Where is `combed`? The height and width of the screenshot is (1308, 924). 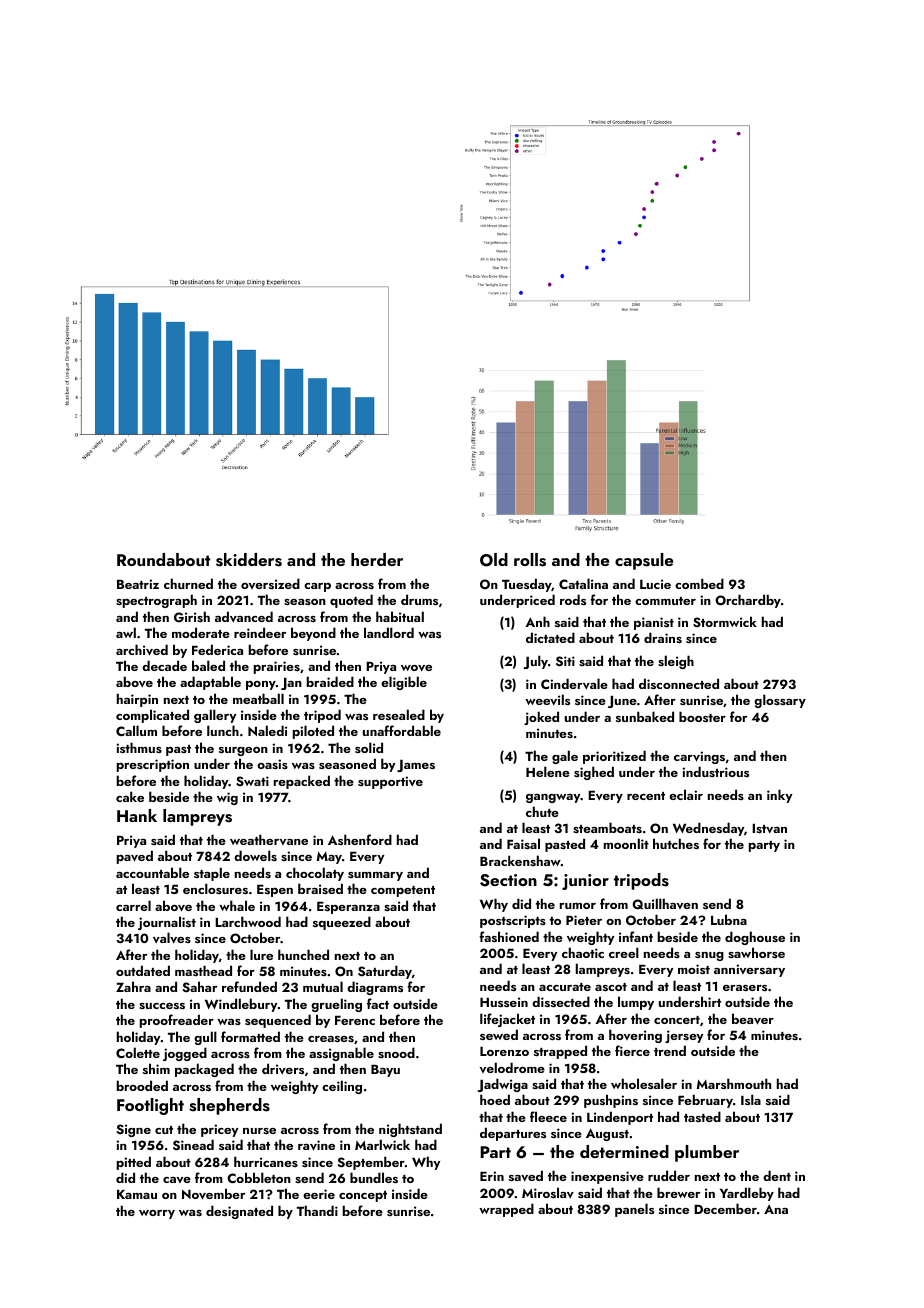 combed is located at coordinates (699, 583).
